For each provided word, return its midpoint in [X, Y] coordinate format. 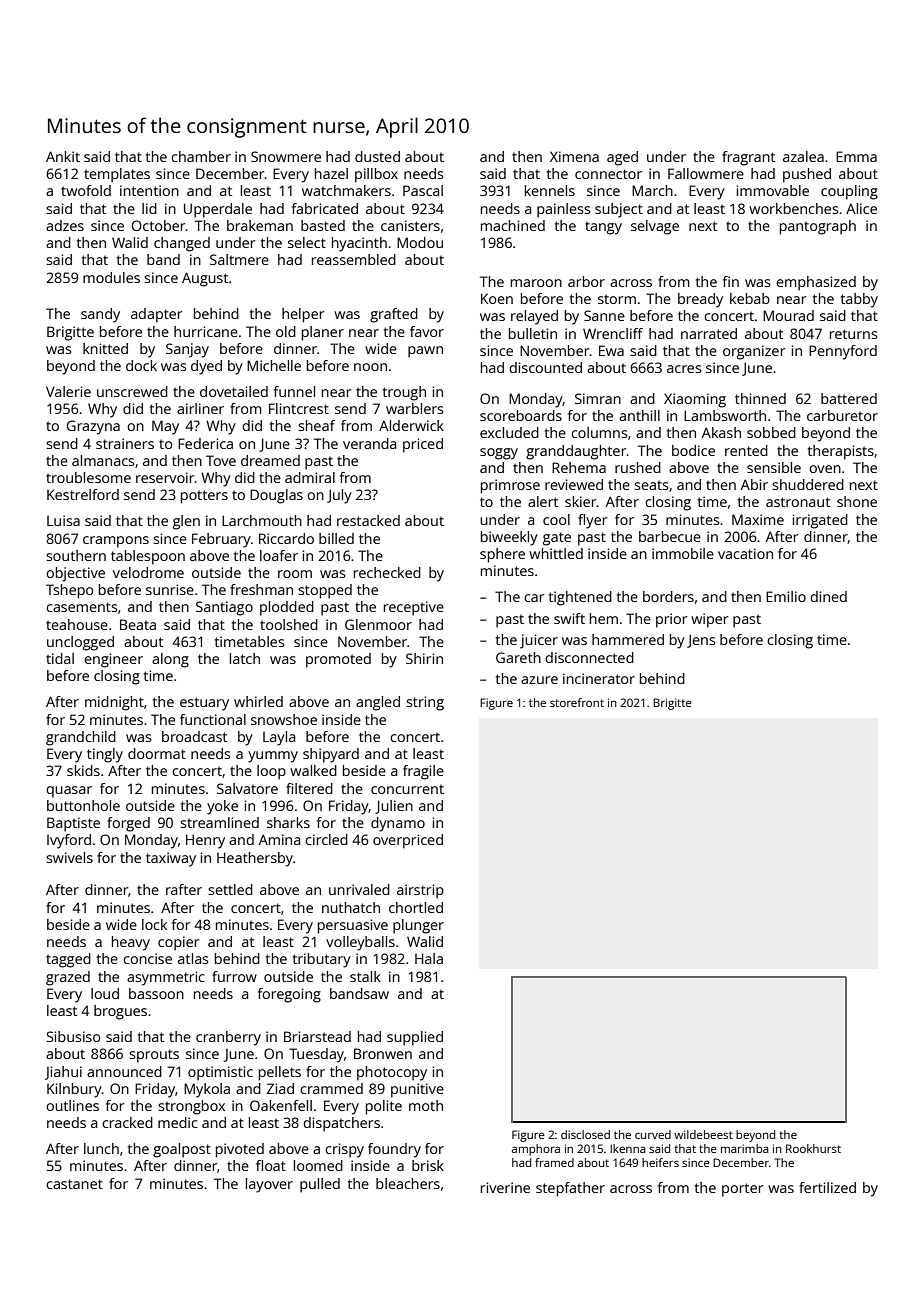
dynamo [398, 824]
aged [622, 158]
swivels [69, 857]
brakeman [260, 225]
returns [853, 334]
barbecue [670, 536]
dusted [377, 156]
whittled [556, 553]
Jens [701, 641]
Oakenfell [281, 1105]
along [170, 660]
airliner [200, 408]
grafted [394, 315]
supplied [415, 1038]
